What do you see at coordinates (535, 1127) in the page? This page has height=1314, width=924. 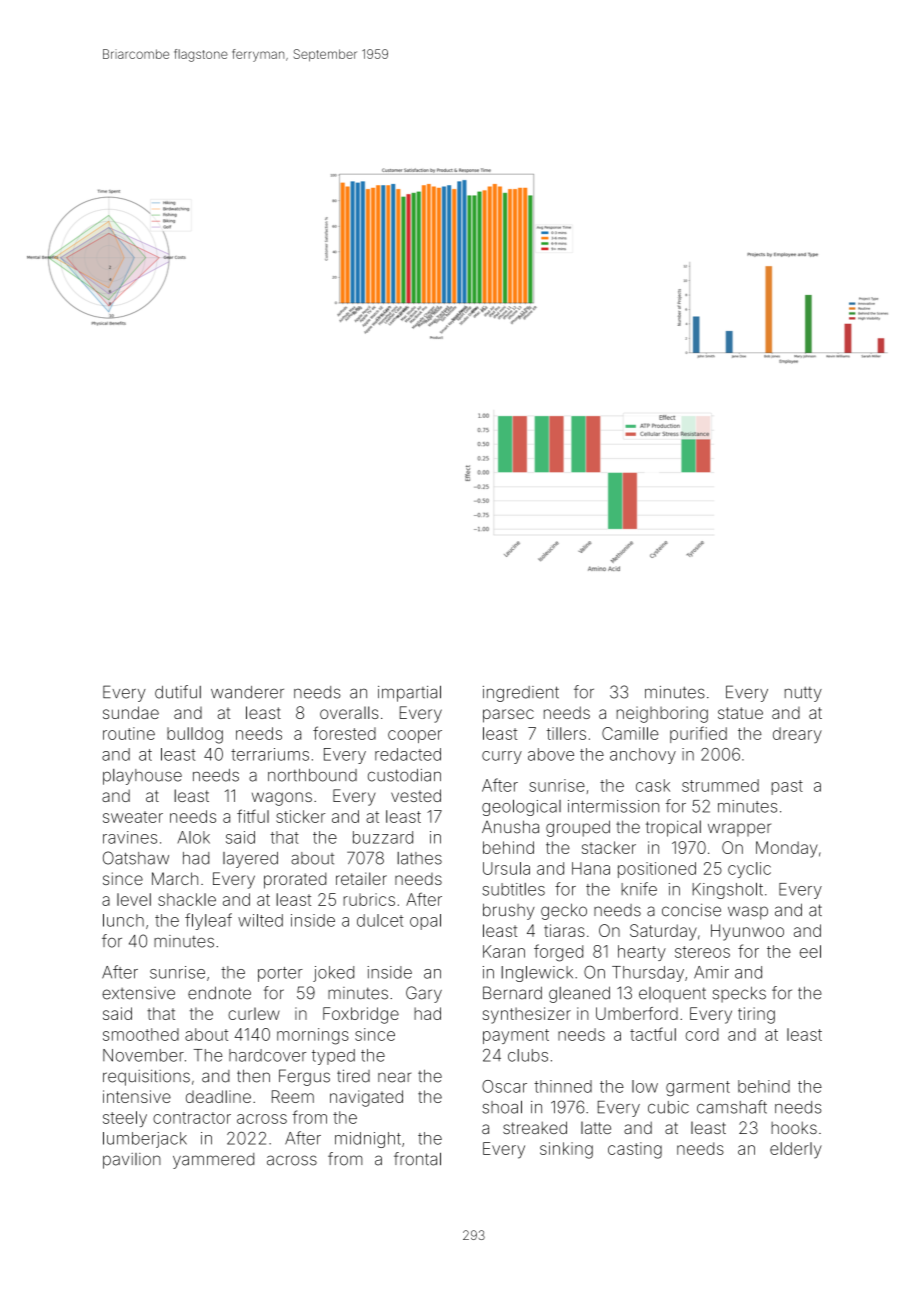 I see `streaked` at bounding box center [535, 1127].
